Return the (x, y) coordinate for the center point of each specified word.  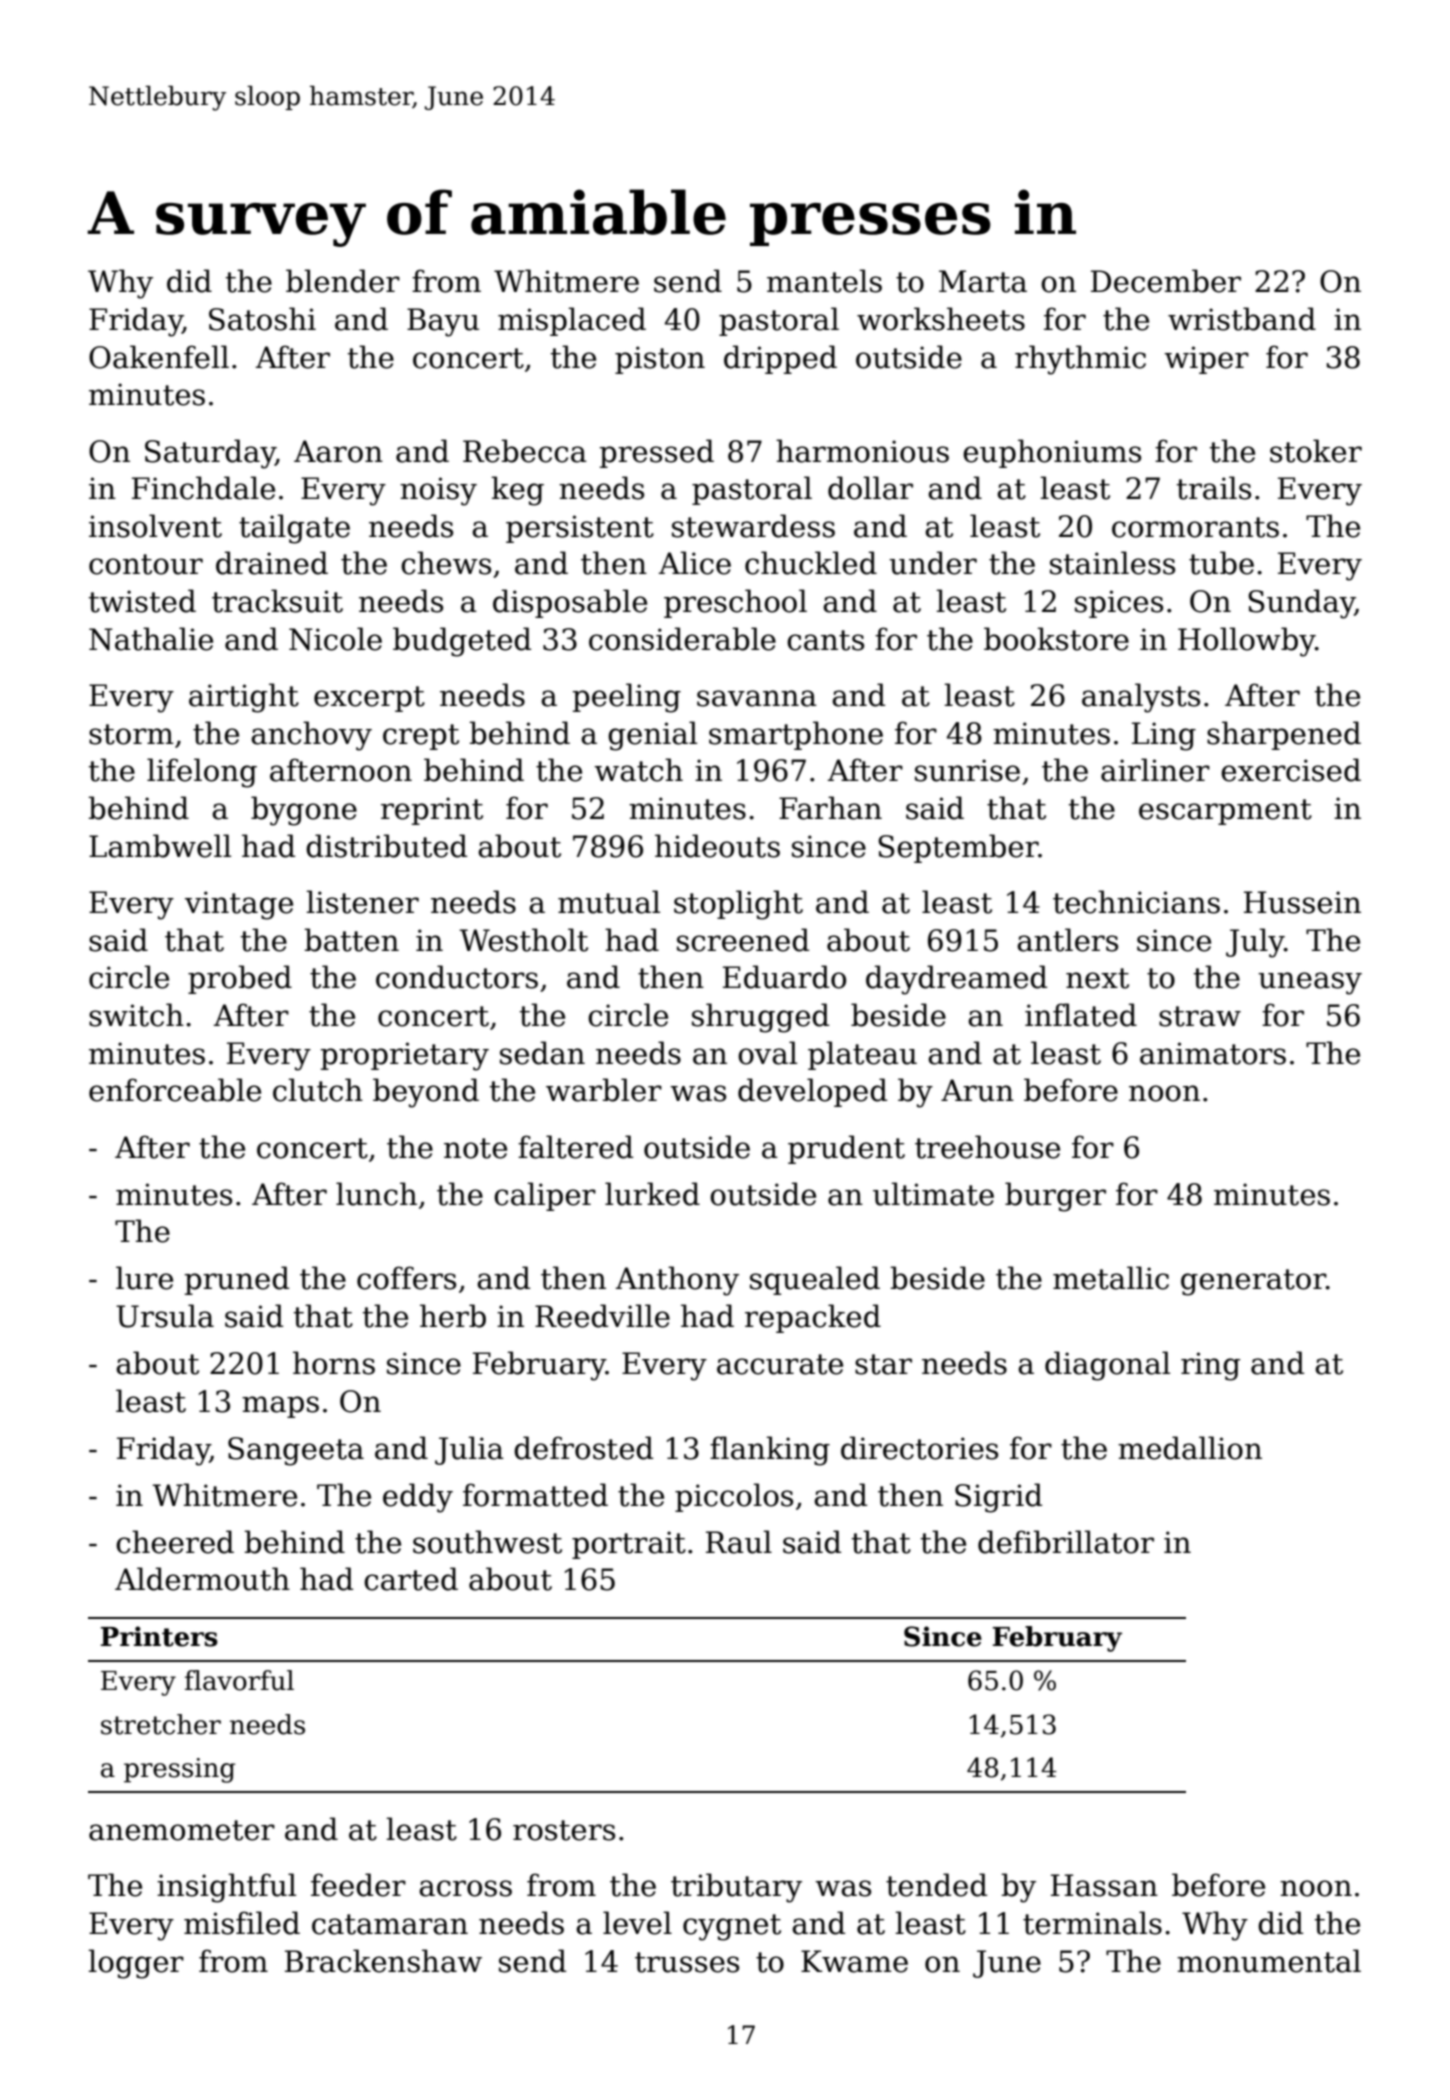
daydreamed (956, 980)
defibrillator (1066, 1542)
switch (136, 1015)
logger (136, 1964)
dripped (780, 359)
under (933, 563)
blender (343, 281)
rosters (564, 1830)
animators (1213, 1053)
